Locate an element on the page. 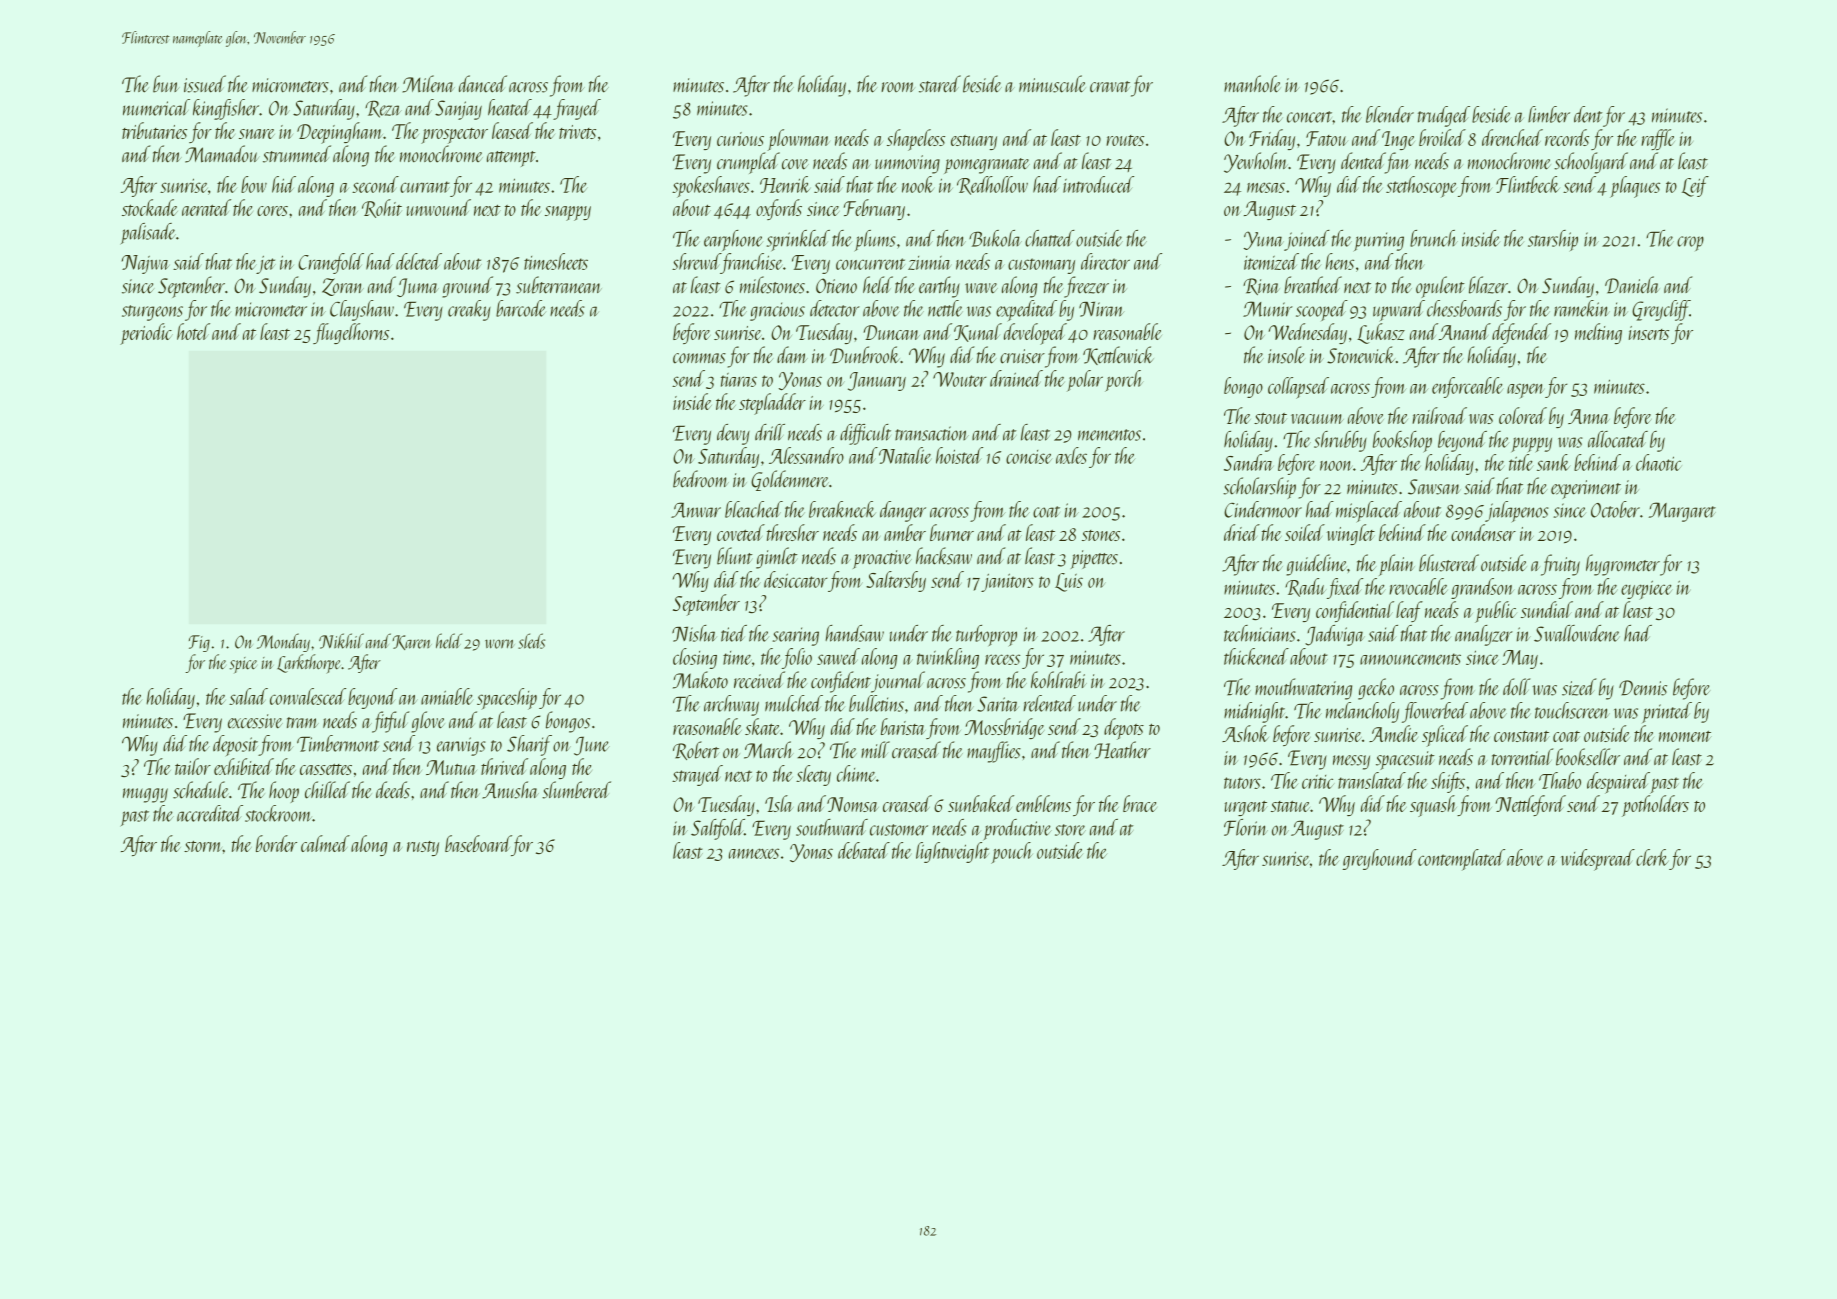  starship is located at coordinates (1553, 240).
